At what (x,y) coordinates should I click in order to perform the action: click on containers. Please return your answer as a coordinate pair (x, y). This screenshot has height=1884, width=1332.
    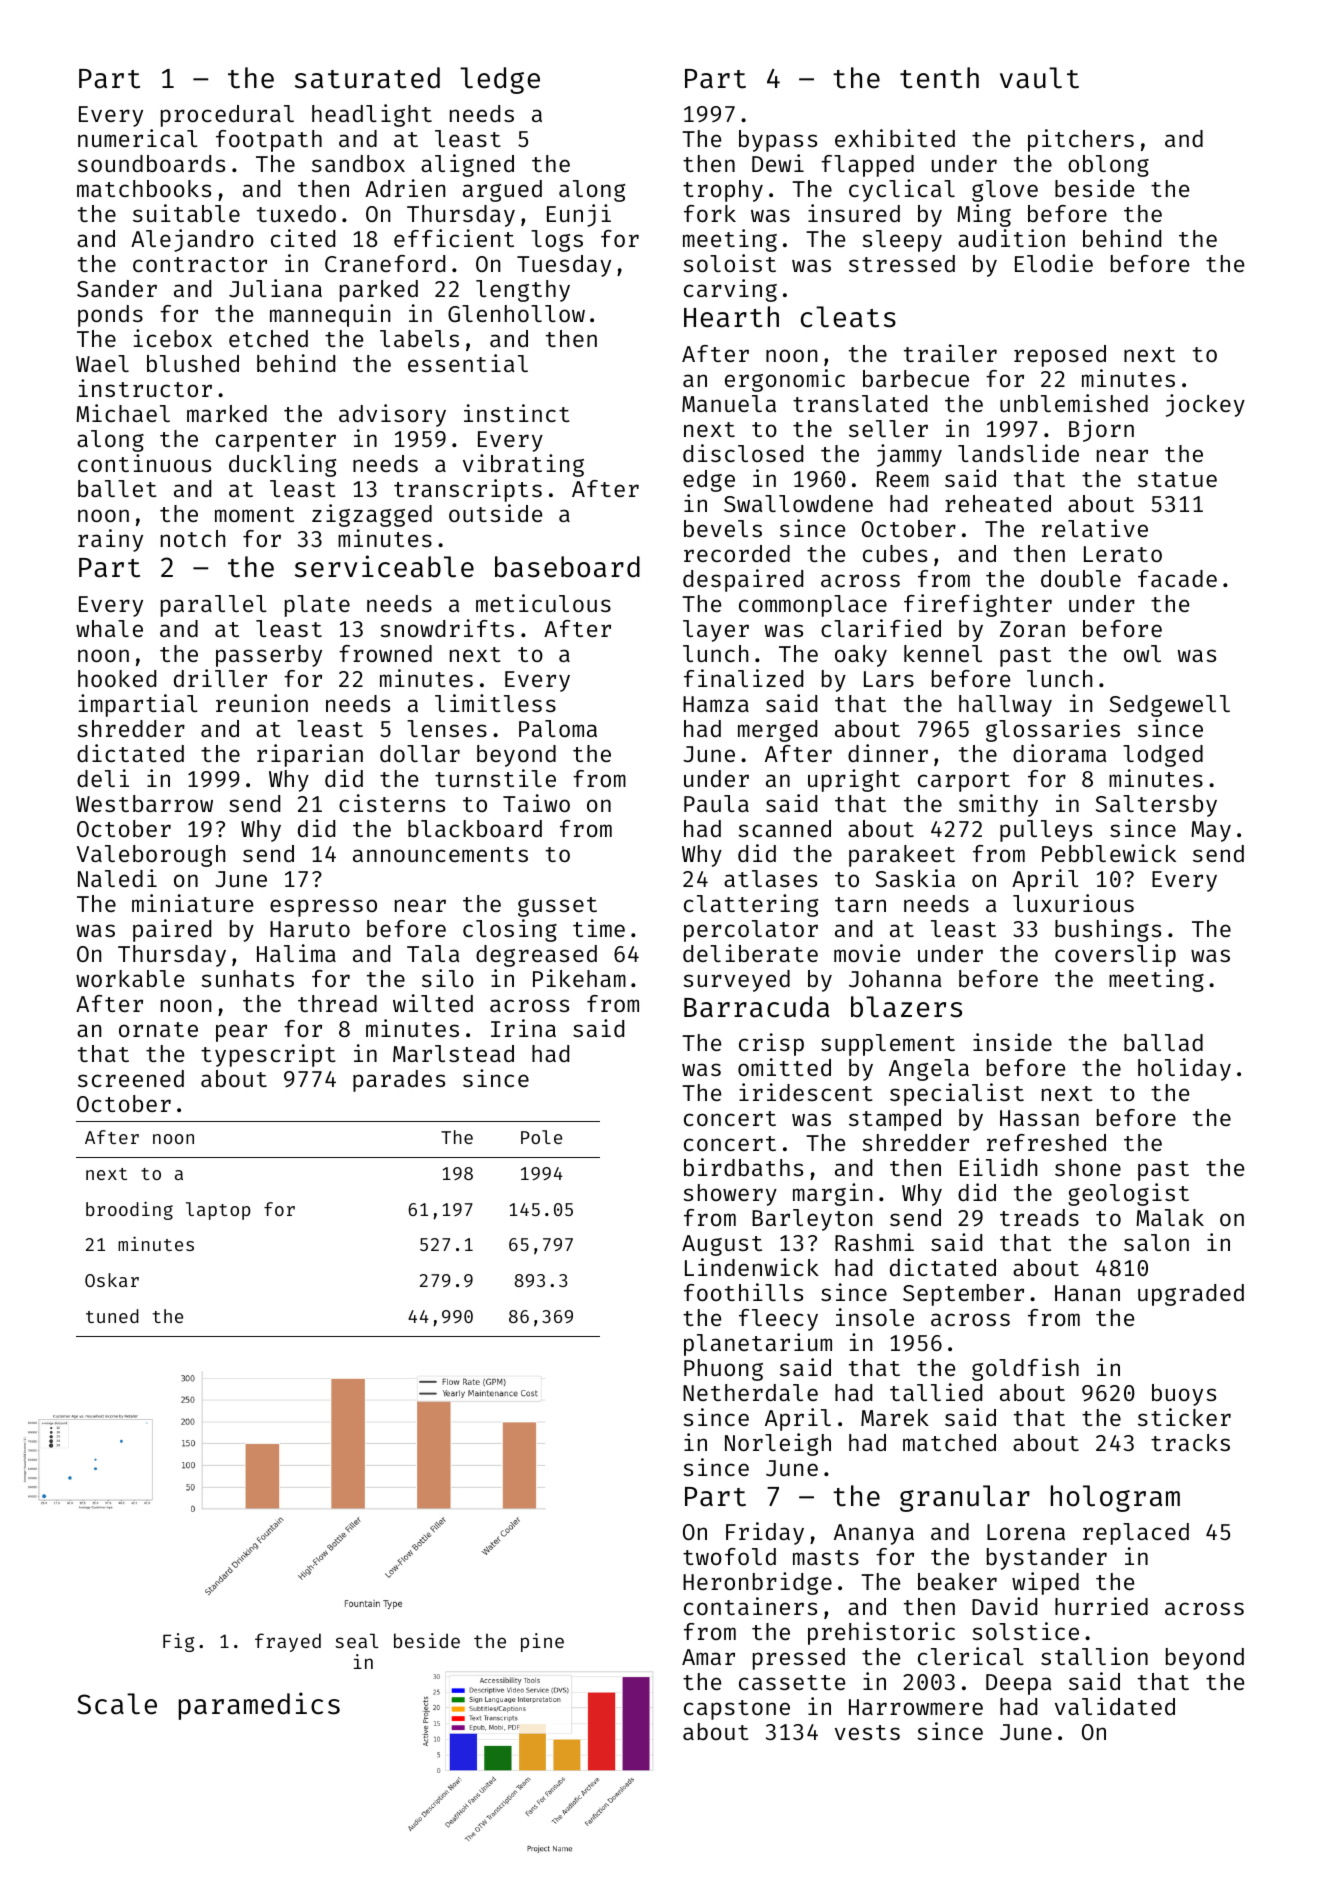
    Looking at the image, I should click on (750, 1606).
